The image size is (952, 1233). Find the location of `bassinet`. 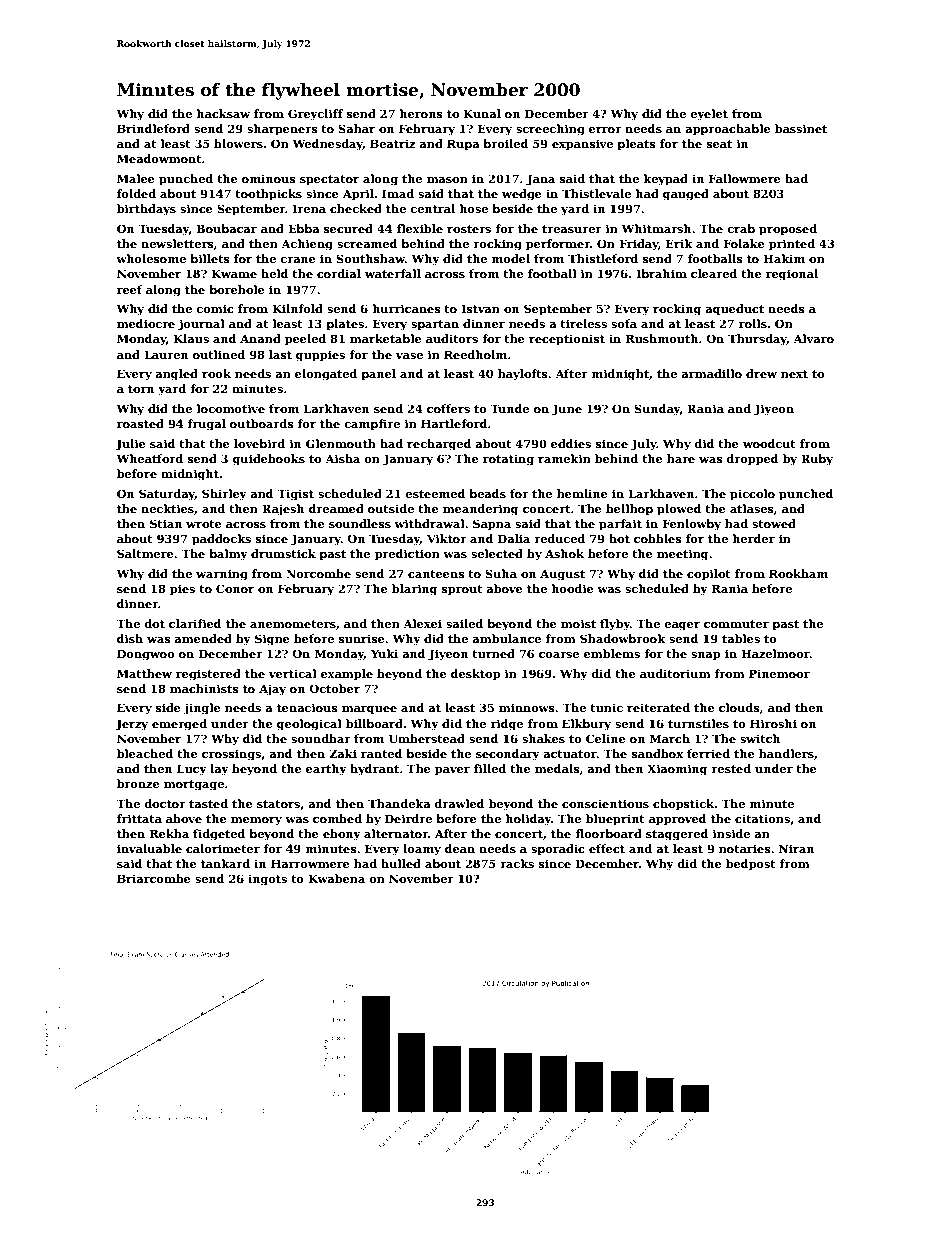

bassinet is located at coordinates (801, 128).
